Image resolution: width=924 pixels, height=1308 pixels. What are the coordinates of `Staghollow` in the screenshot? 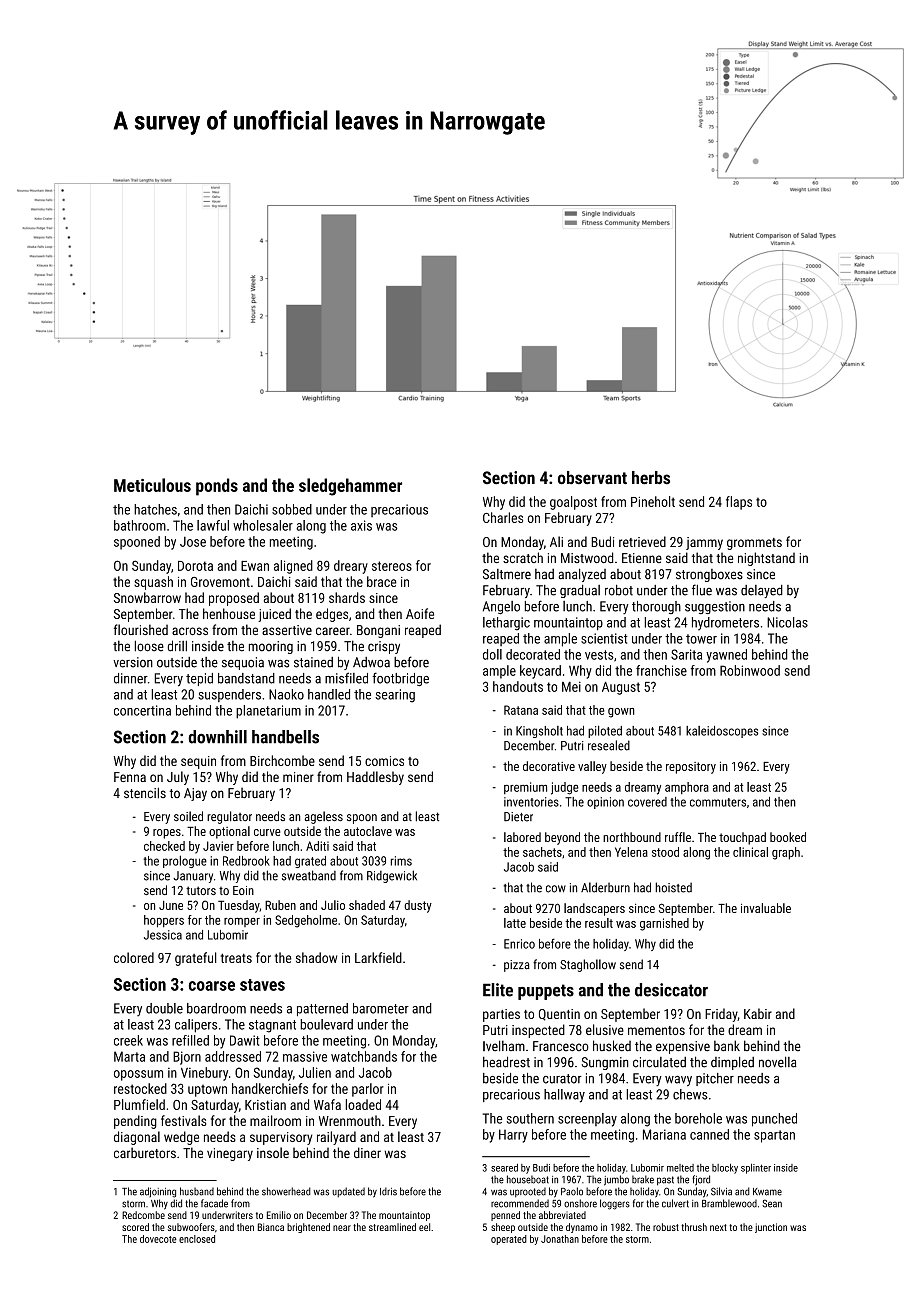 It's located at (588, 965).
